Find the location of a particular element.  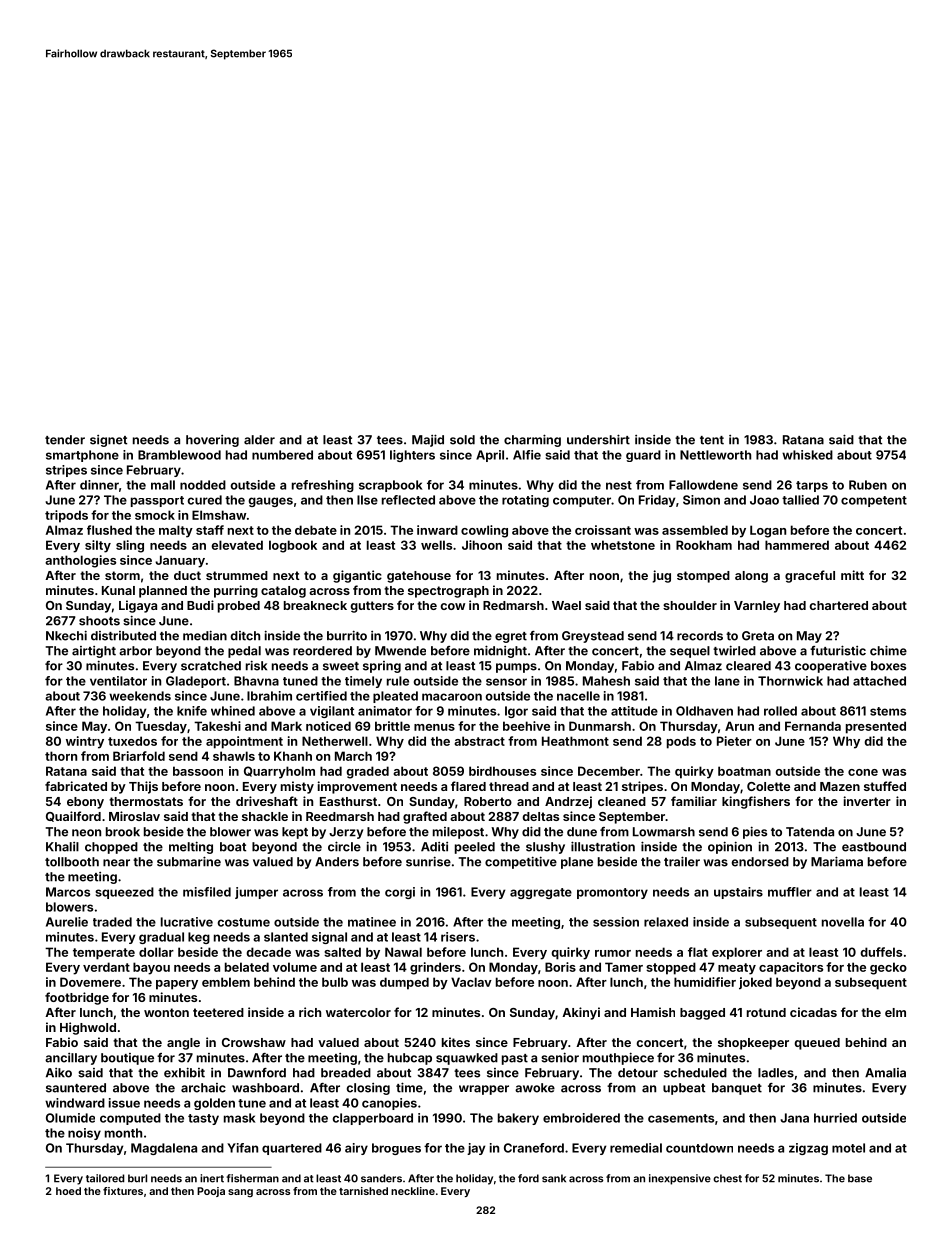

Varnley is located at coordinates (757, 607).
